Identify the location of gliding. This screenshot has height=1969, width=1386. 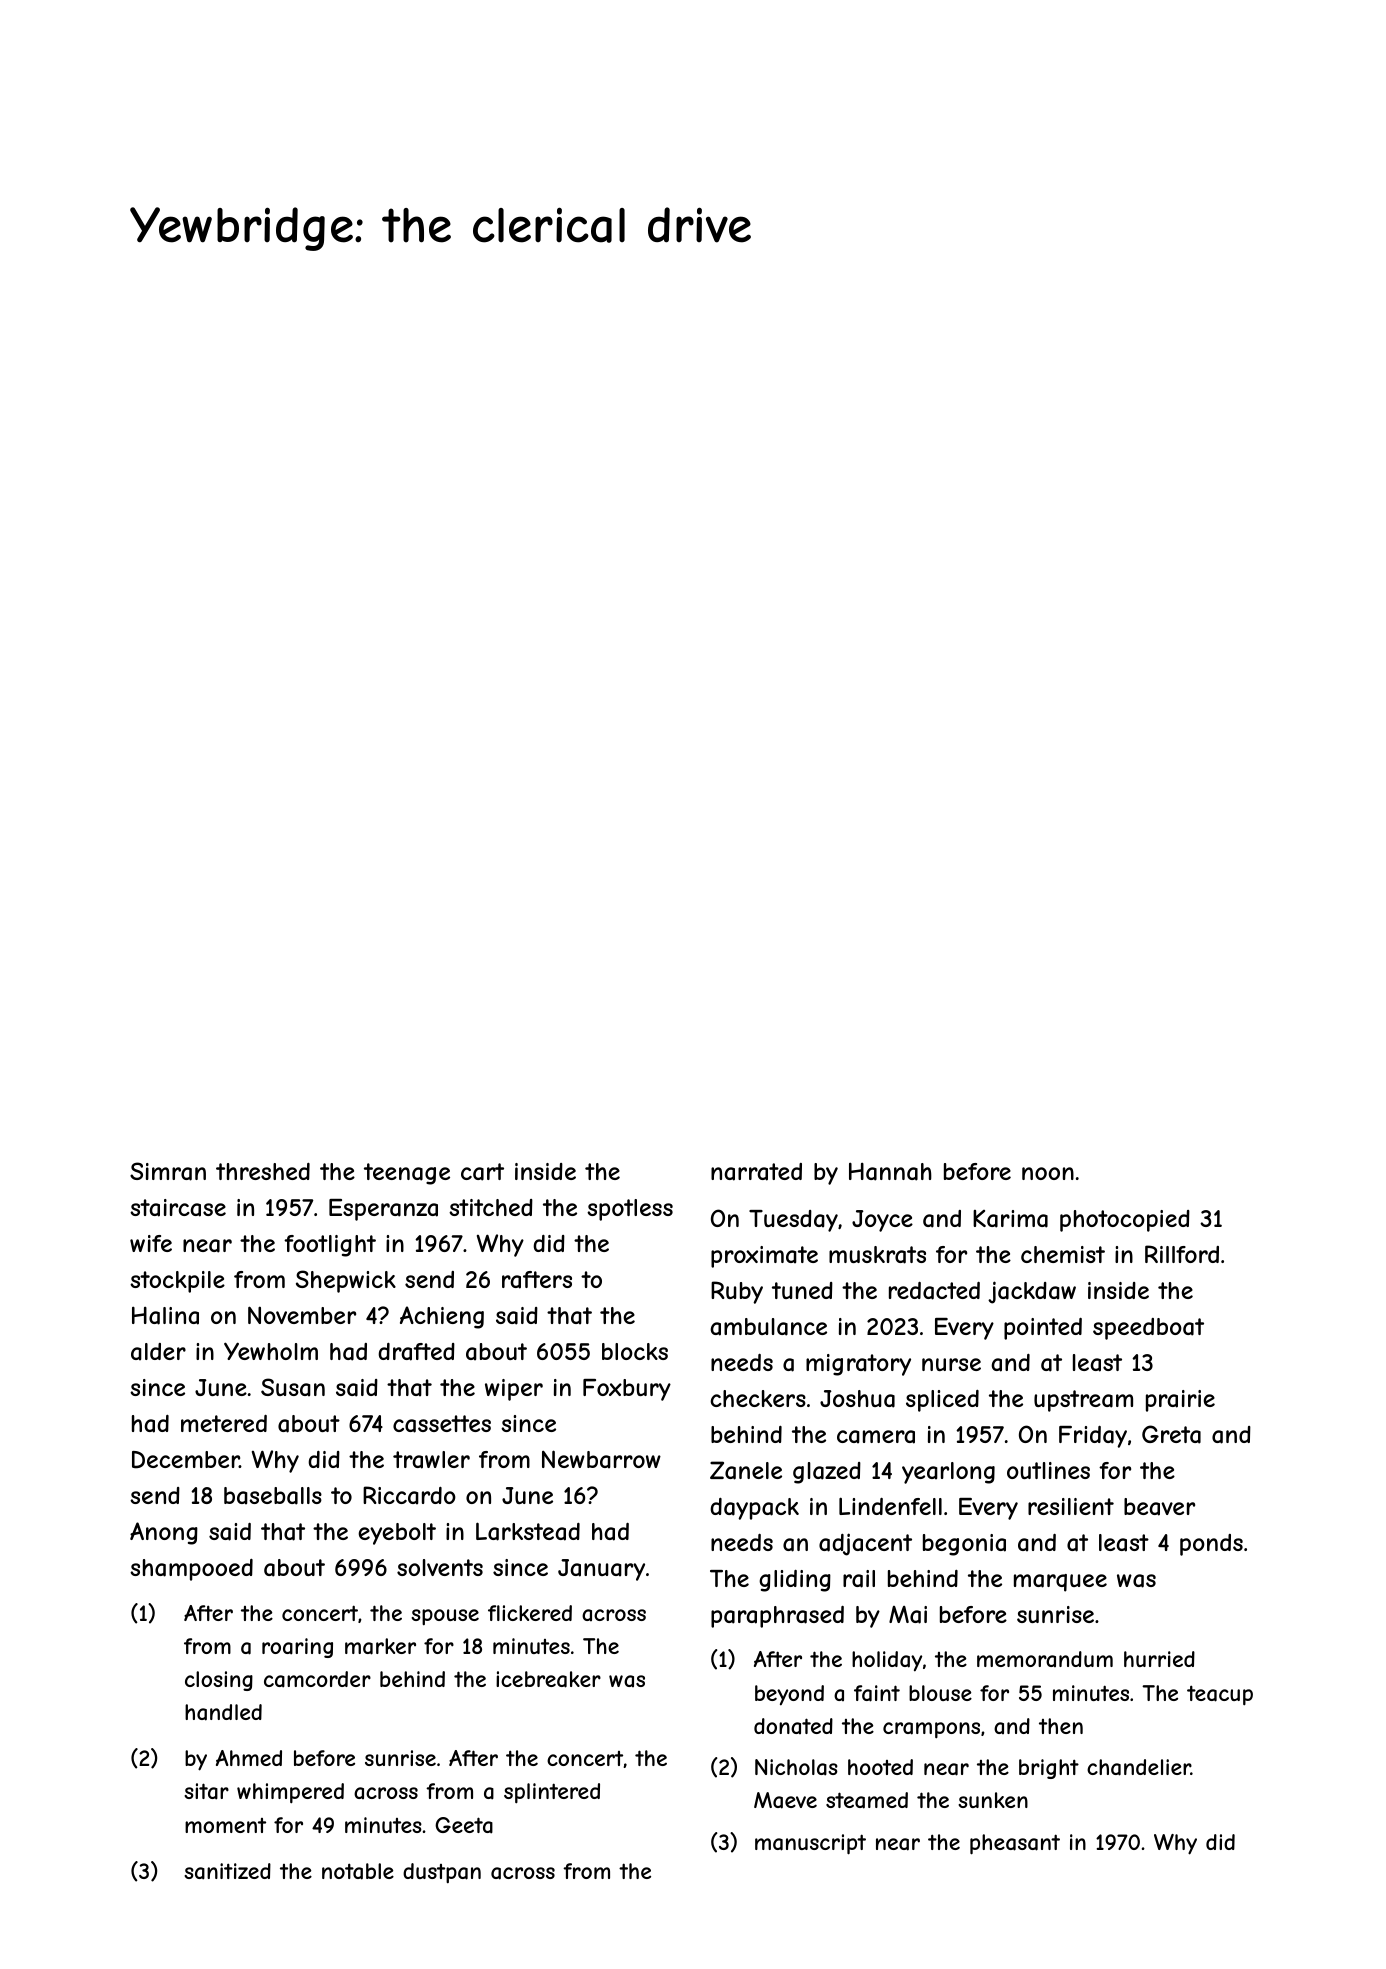
(795, 1581).
